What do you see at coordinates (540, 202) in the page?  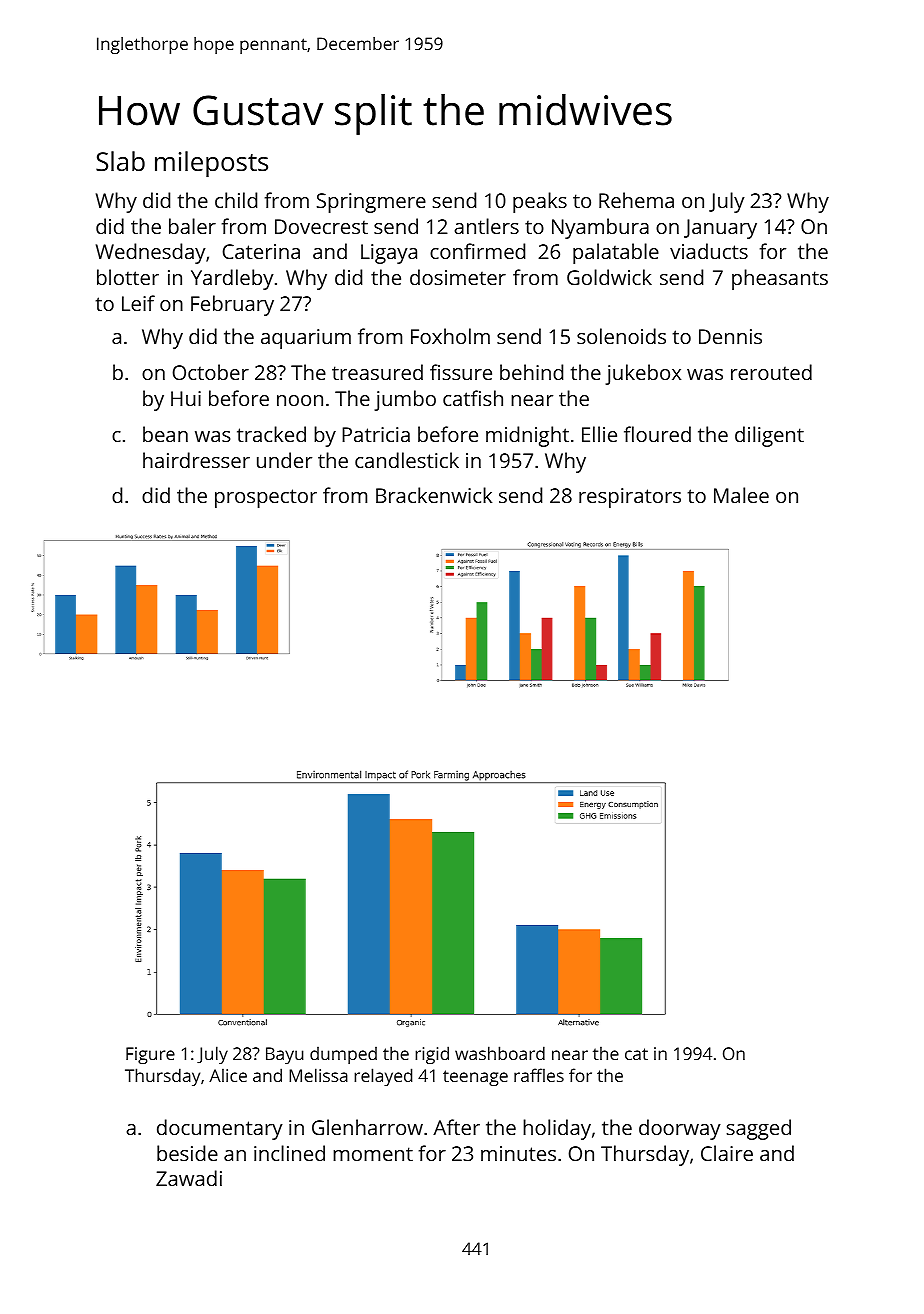 I see `peaks` at bounding box center [540, 202].
